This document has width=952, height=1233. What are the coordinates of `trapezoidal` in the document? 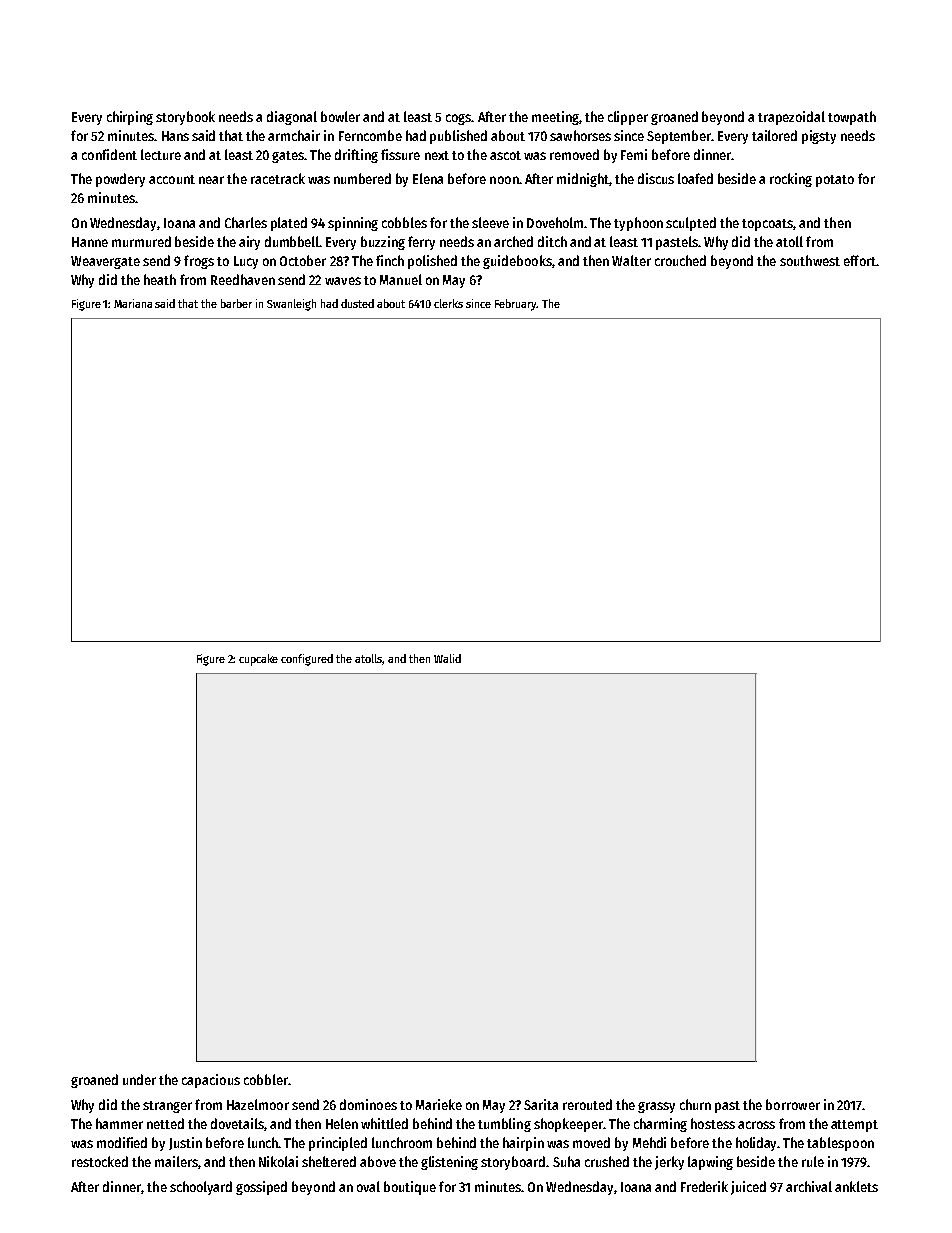 It's located at (791, 118).
